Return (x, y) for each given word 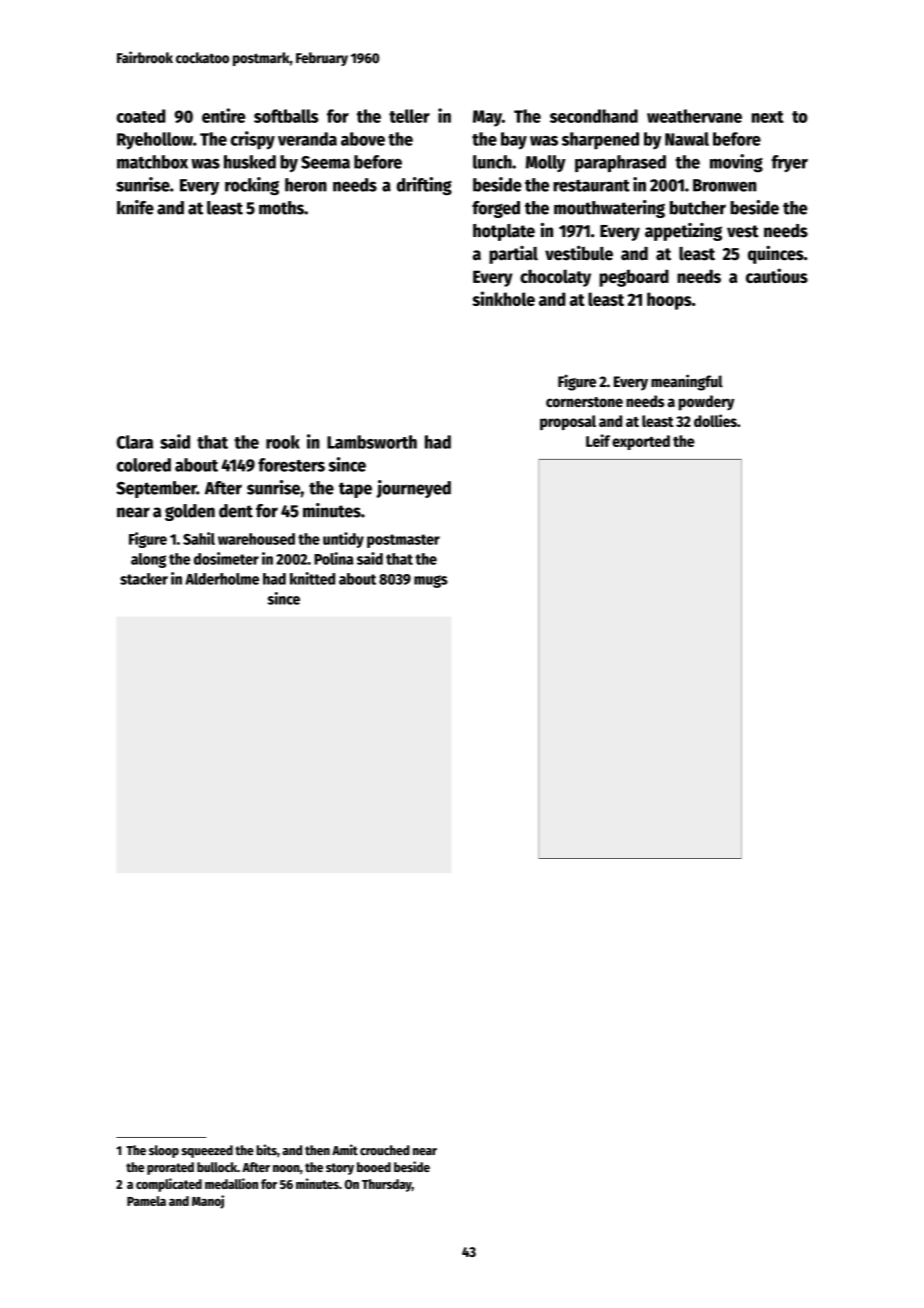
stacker (144, 579)
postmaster (403, 541)
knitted (312, 578)
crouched (385, 1150)
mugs (431, 581)
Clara (135, 442)
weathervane (694, 116)
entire (223, 115)
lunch (492, 162)
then (317, 1150)
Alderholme (222, 579)
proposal (568, 422)
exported (641, 442)
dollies (715, 420)
